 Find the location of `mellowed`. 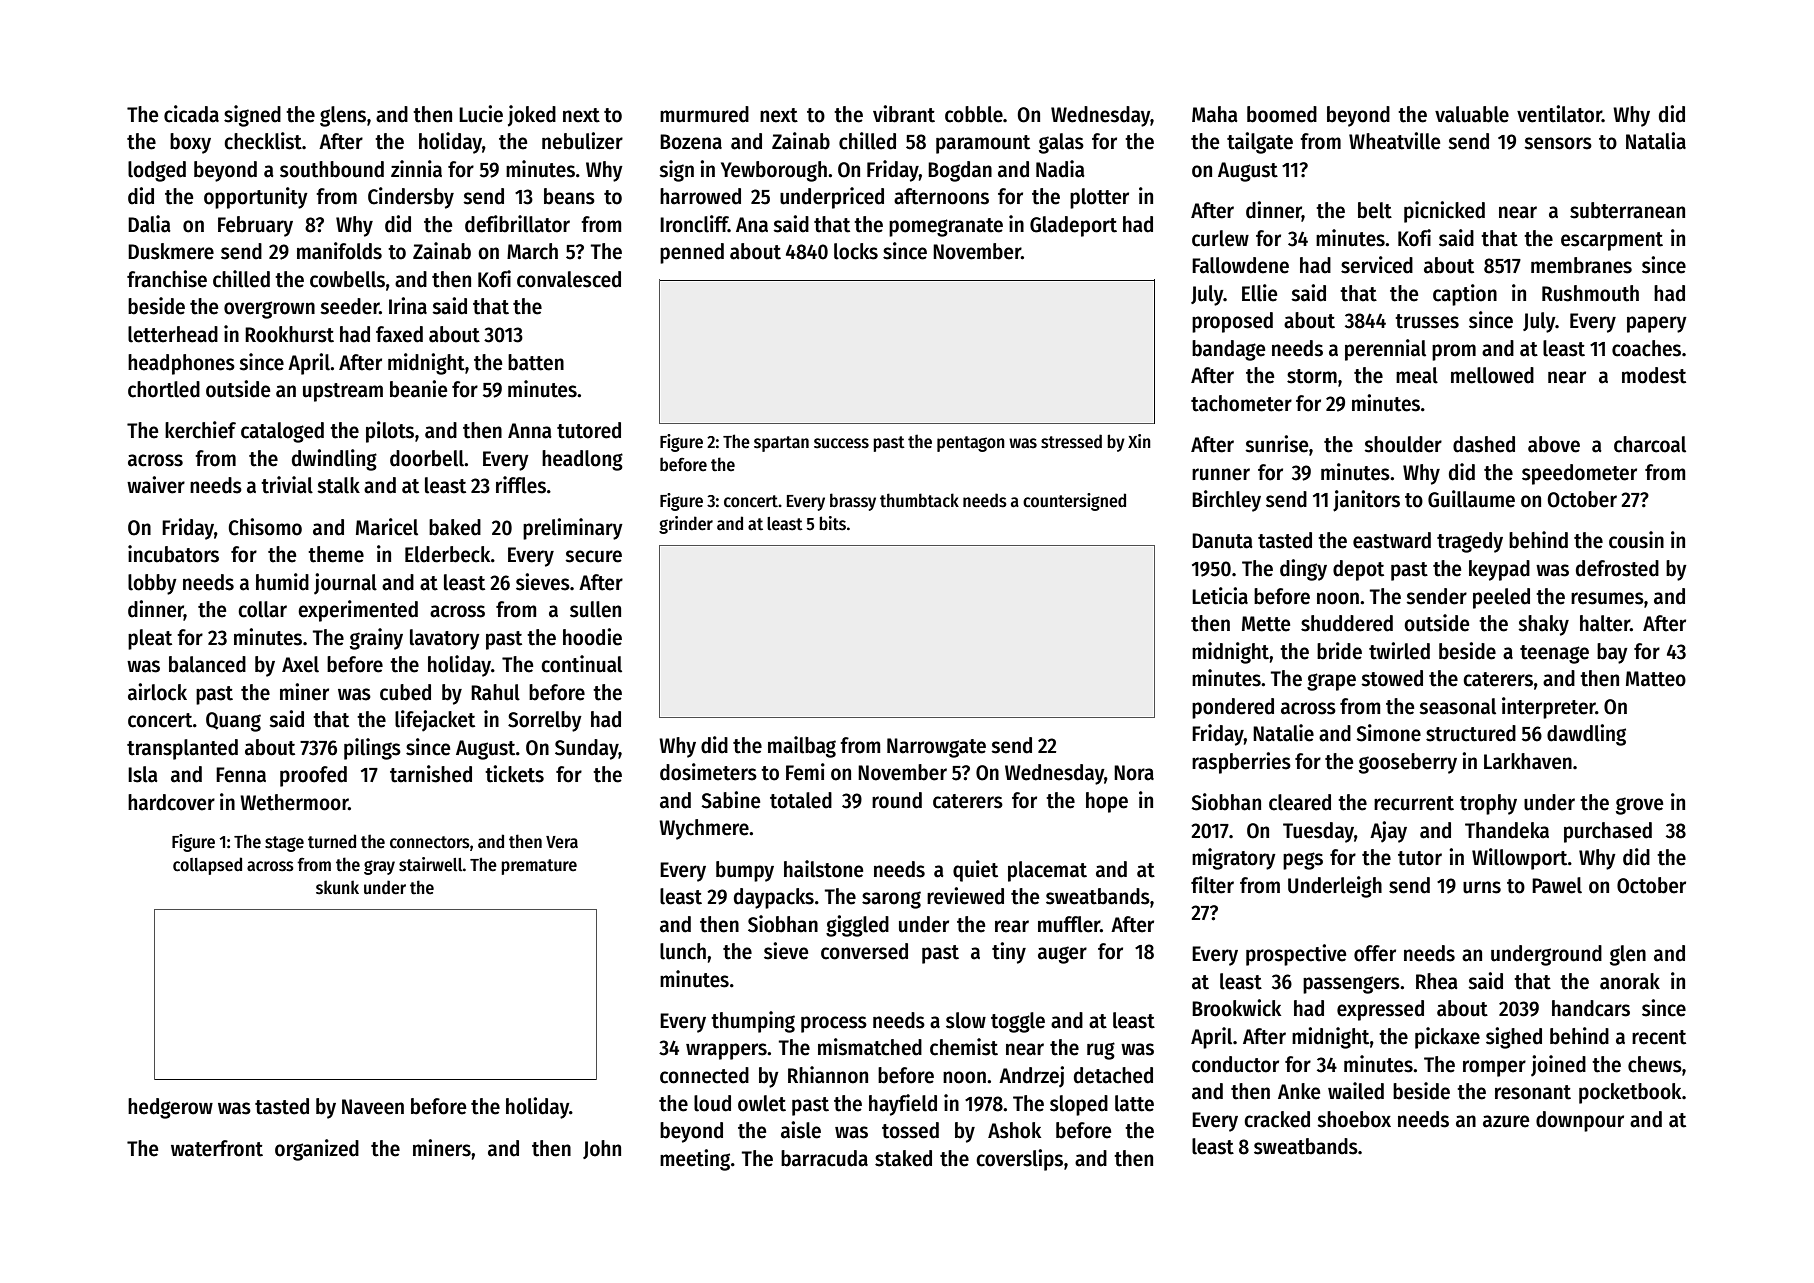

mellowed is located at coordinates (1492, 375).
